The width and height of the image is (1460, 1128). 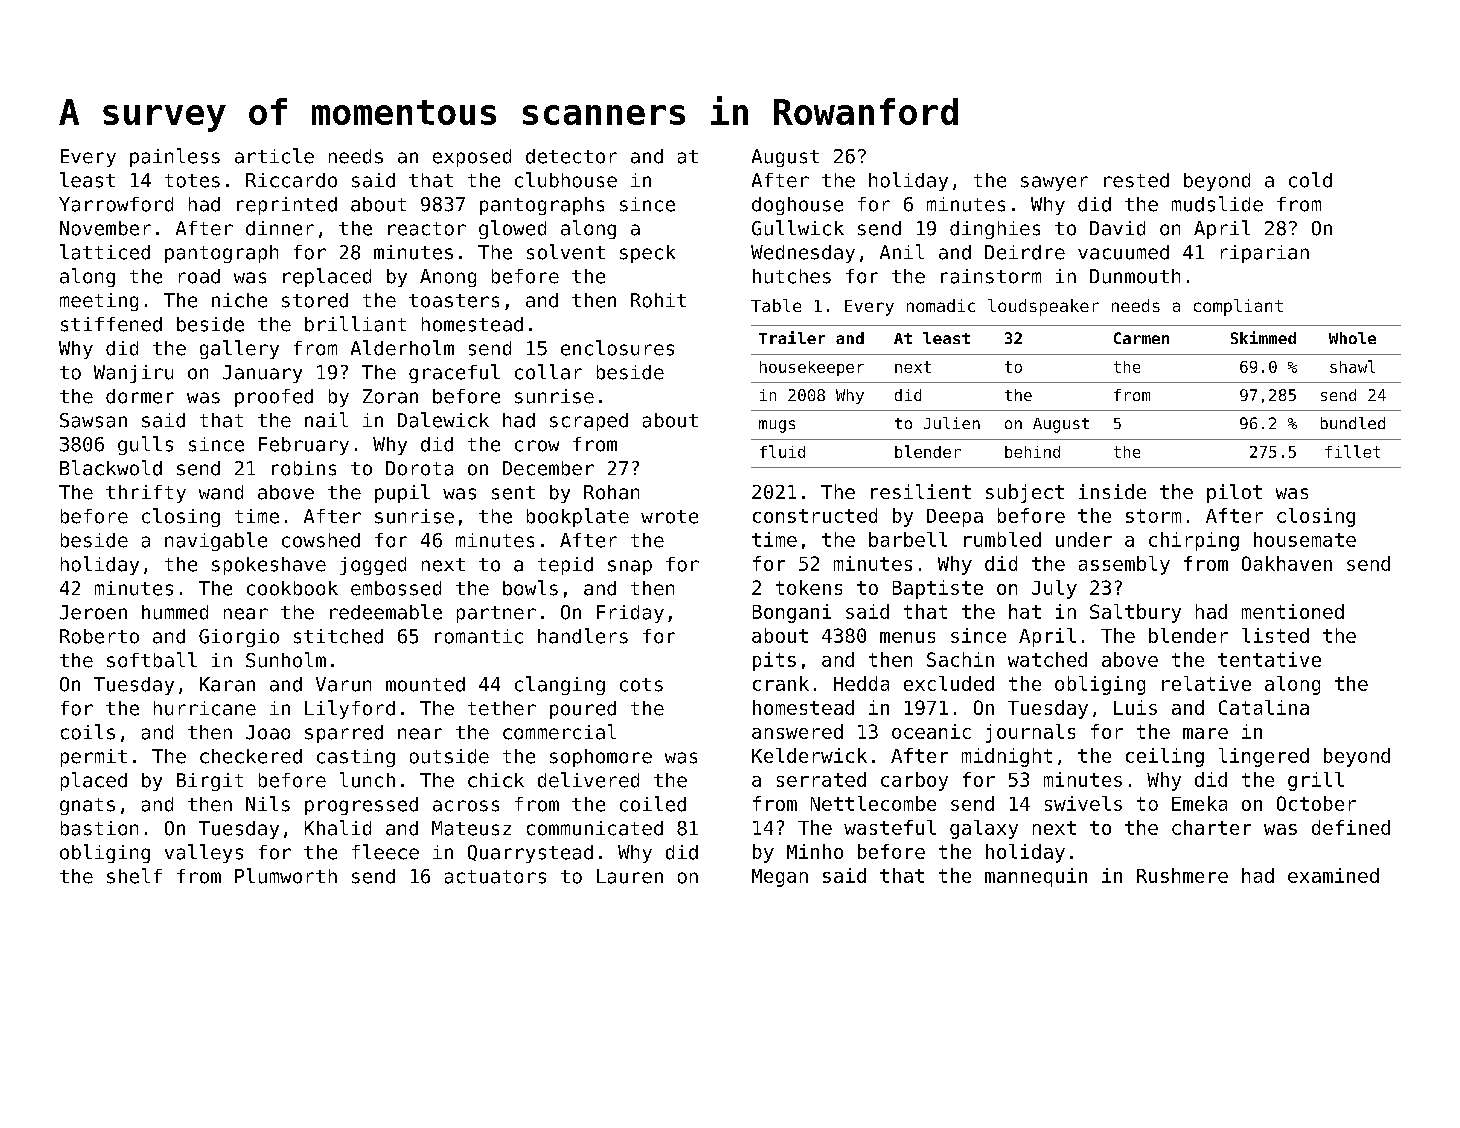 What do you see at coordinates (1047, 659) in the image?
I see `watched` at bounding box center [1047, 659].
